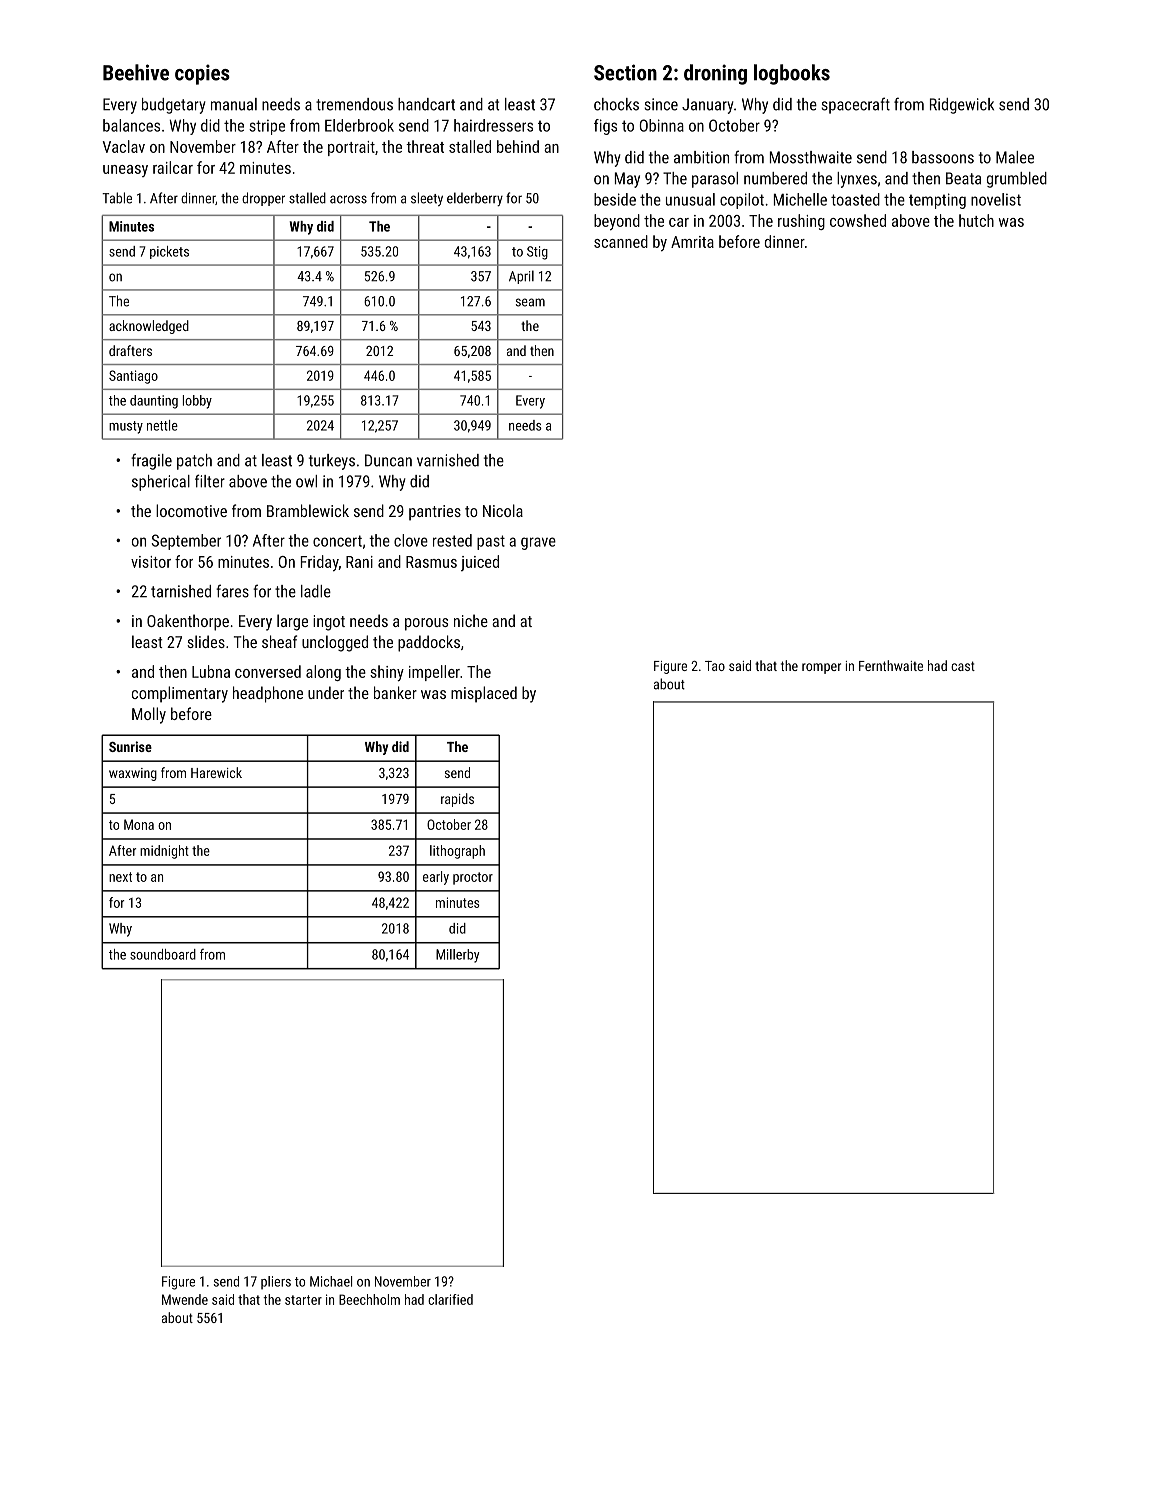 This screenshot has height=1496, width=1156. What do you see at coordinates (625, 72) in the screenshot?
I see `Section` at bounding box center [625, 72].
